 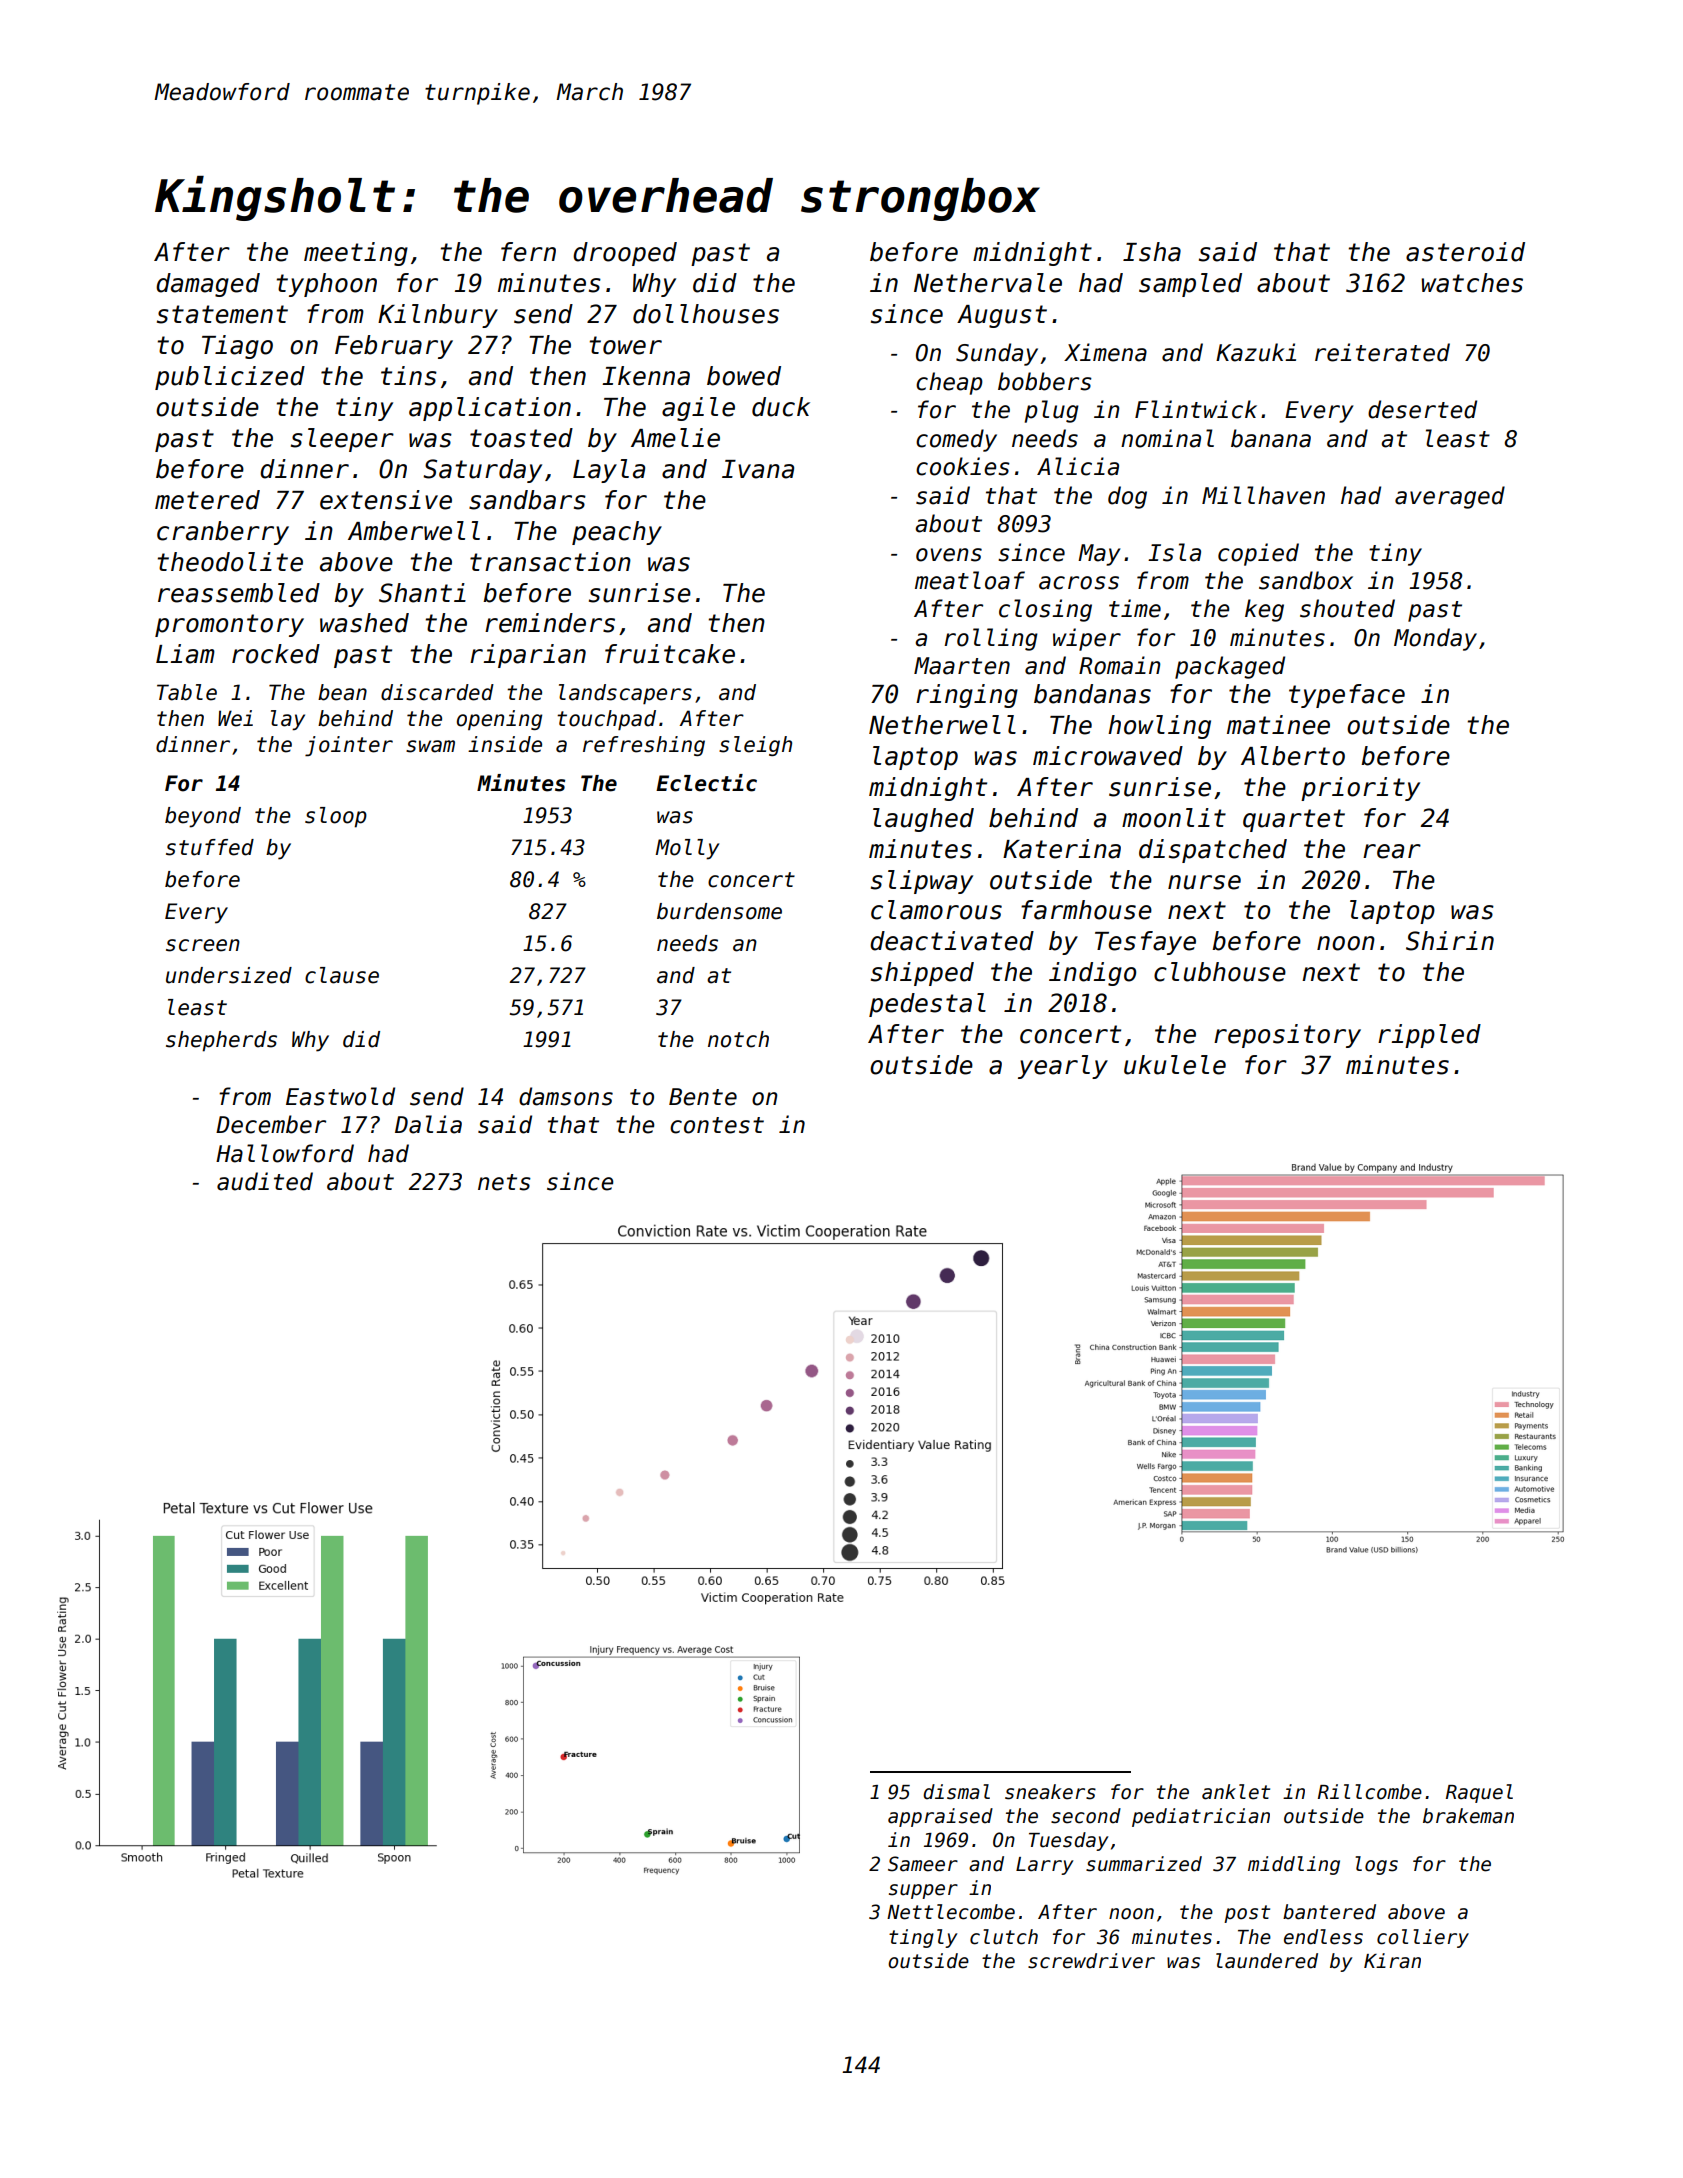 What do you see at coordinates (951, 1912) in the document?
I see `Nettlecombe` at bounding box center [951, 1912].
